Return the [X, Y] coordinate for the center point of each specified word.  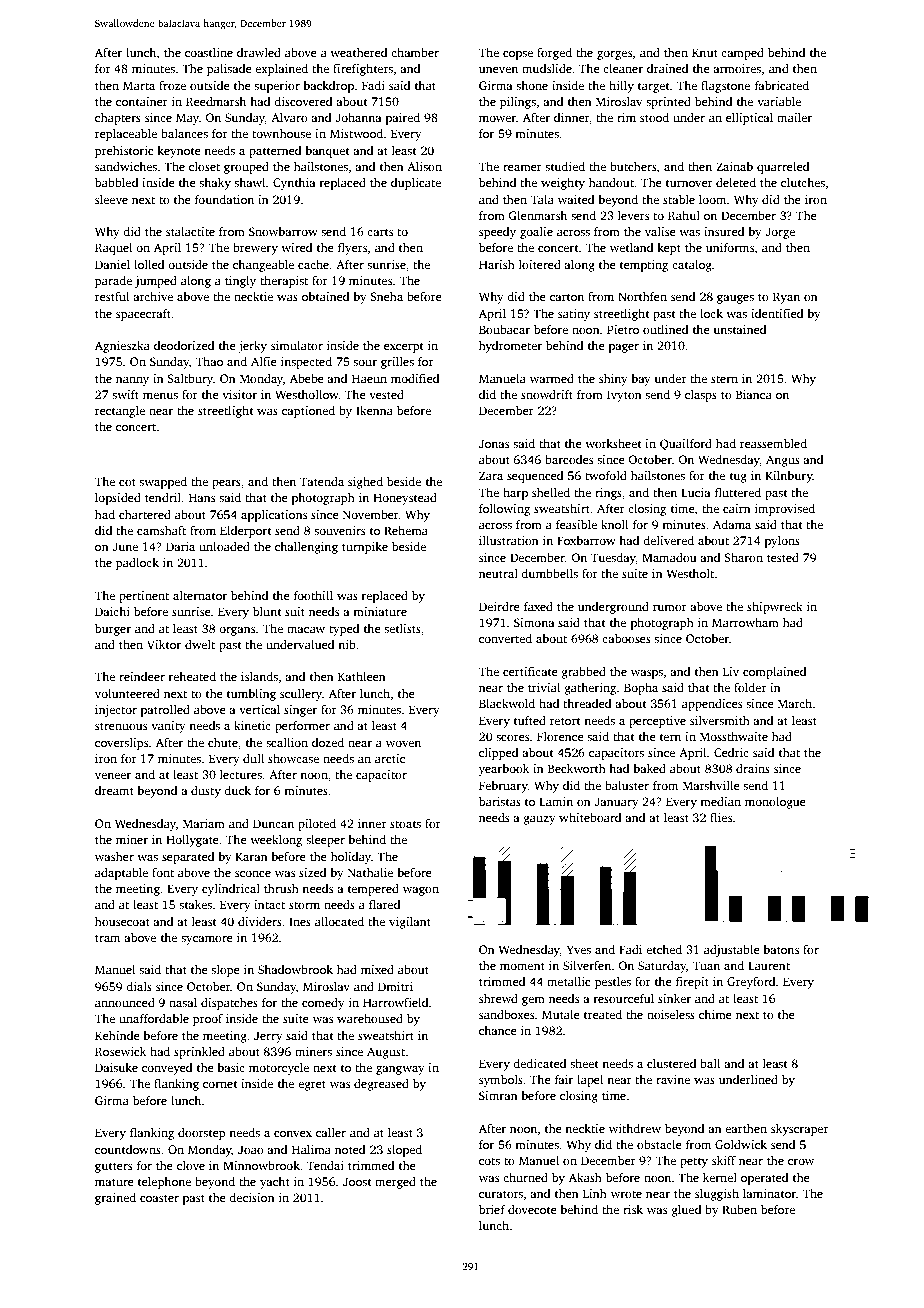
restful [112, 296]
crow [801, 1162]
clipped [498, 754]
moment [522, 966]
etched [664, 949]
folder [750, 687]
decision [252, 1197]
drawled [259, 52]
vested [386, 394]
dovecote [532, 1209]
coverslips [121, 744]
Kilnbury [789, 477]
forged [554, 54]
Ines [300, 921]
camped [742, 54]
